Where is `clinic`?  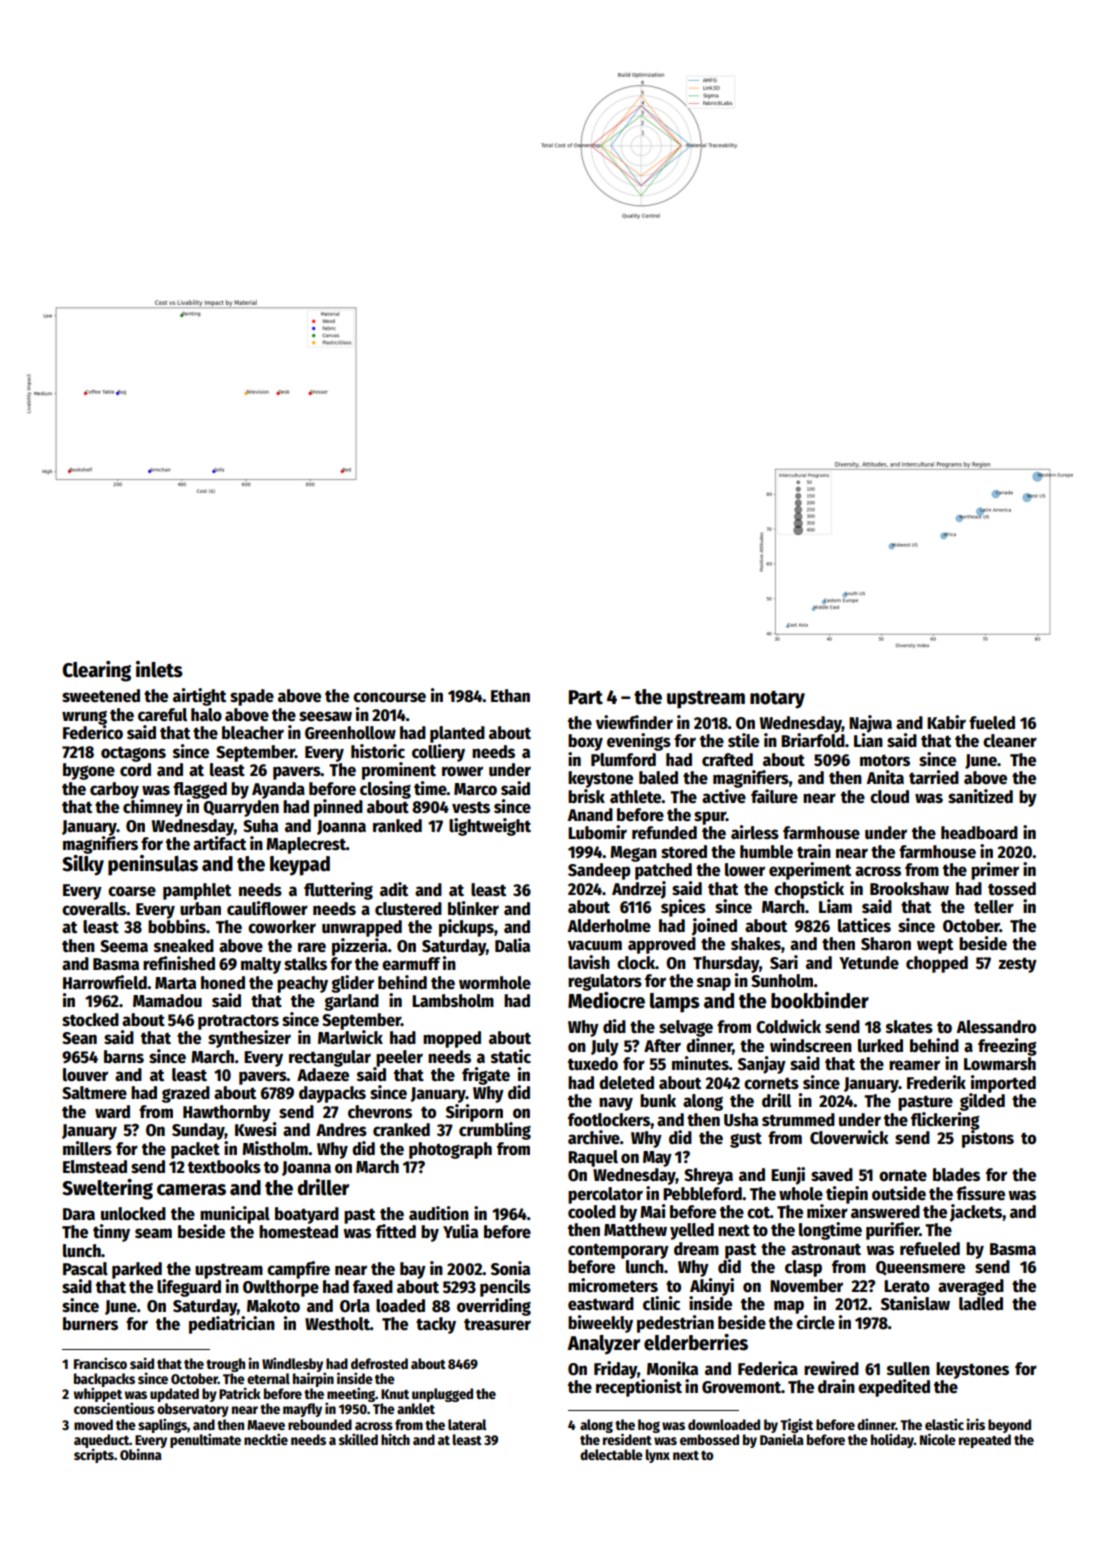 clinic is located at coordinates (661, 1303).
